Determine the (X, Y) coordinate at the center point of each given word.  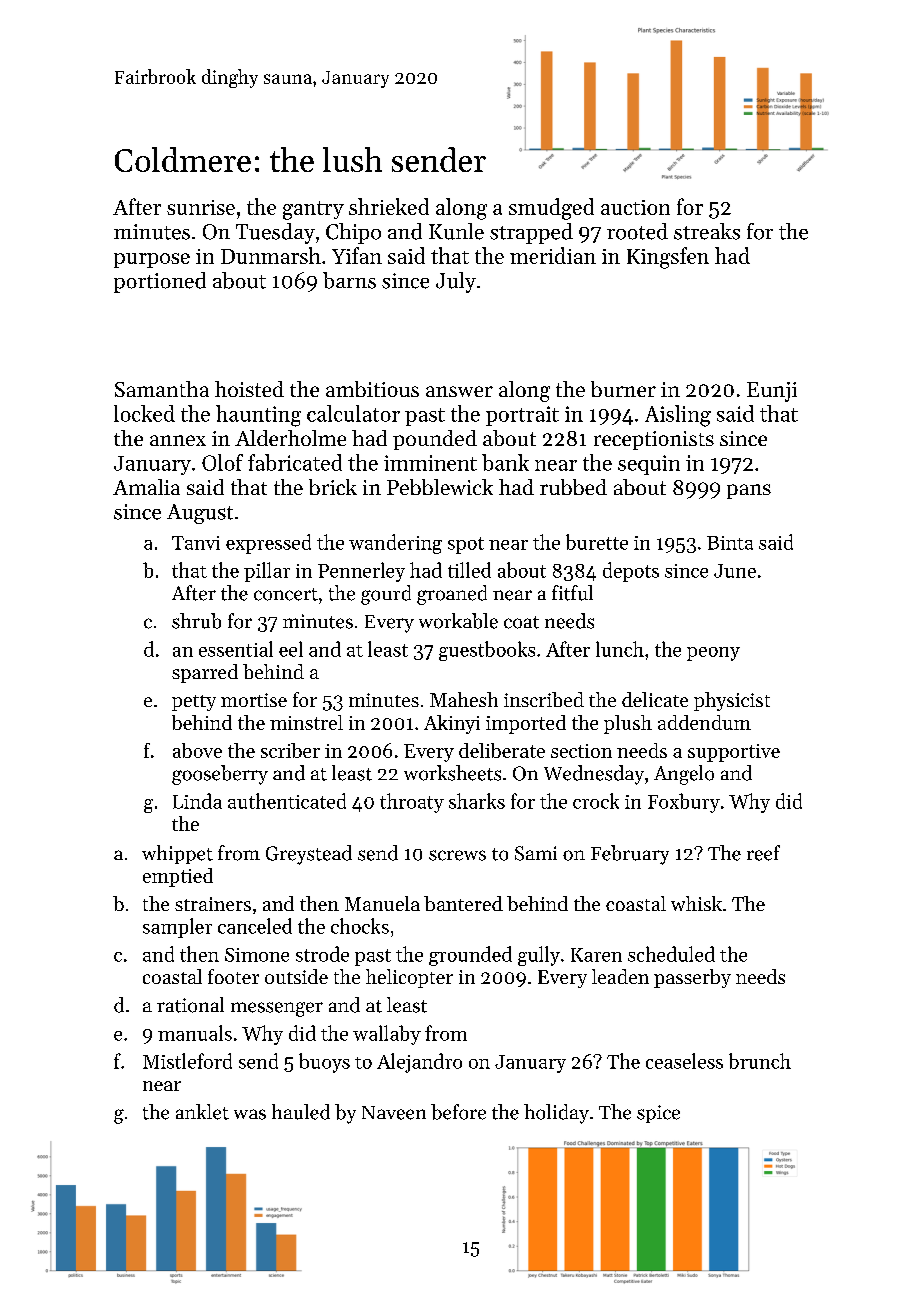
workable (458, 621)
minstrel (306, 722)
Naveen (394, 1113)
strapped (531, 233)
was (250, 1114)
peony (713, 654)
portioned (160, 282)
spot (466, 545)
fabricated (295, 462)
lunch (620, 649)
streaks (707, 231)
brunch (760, 1061)
